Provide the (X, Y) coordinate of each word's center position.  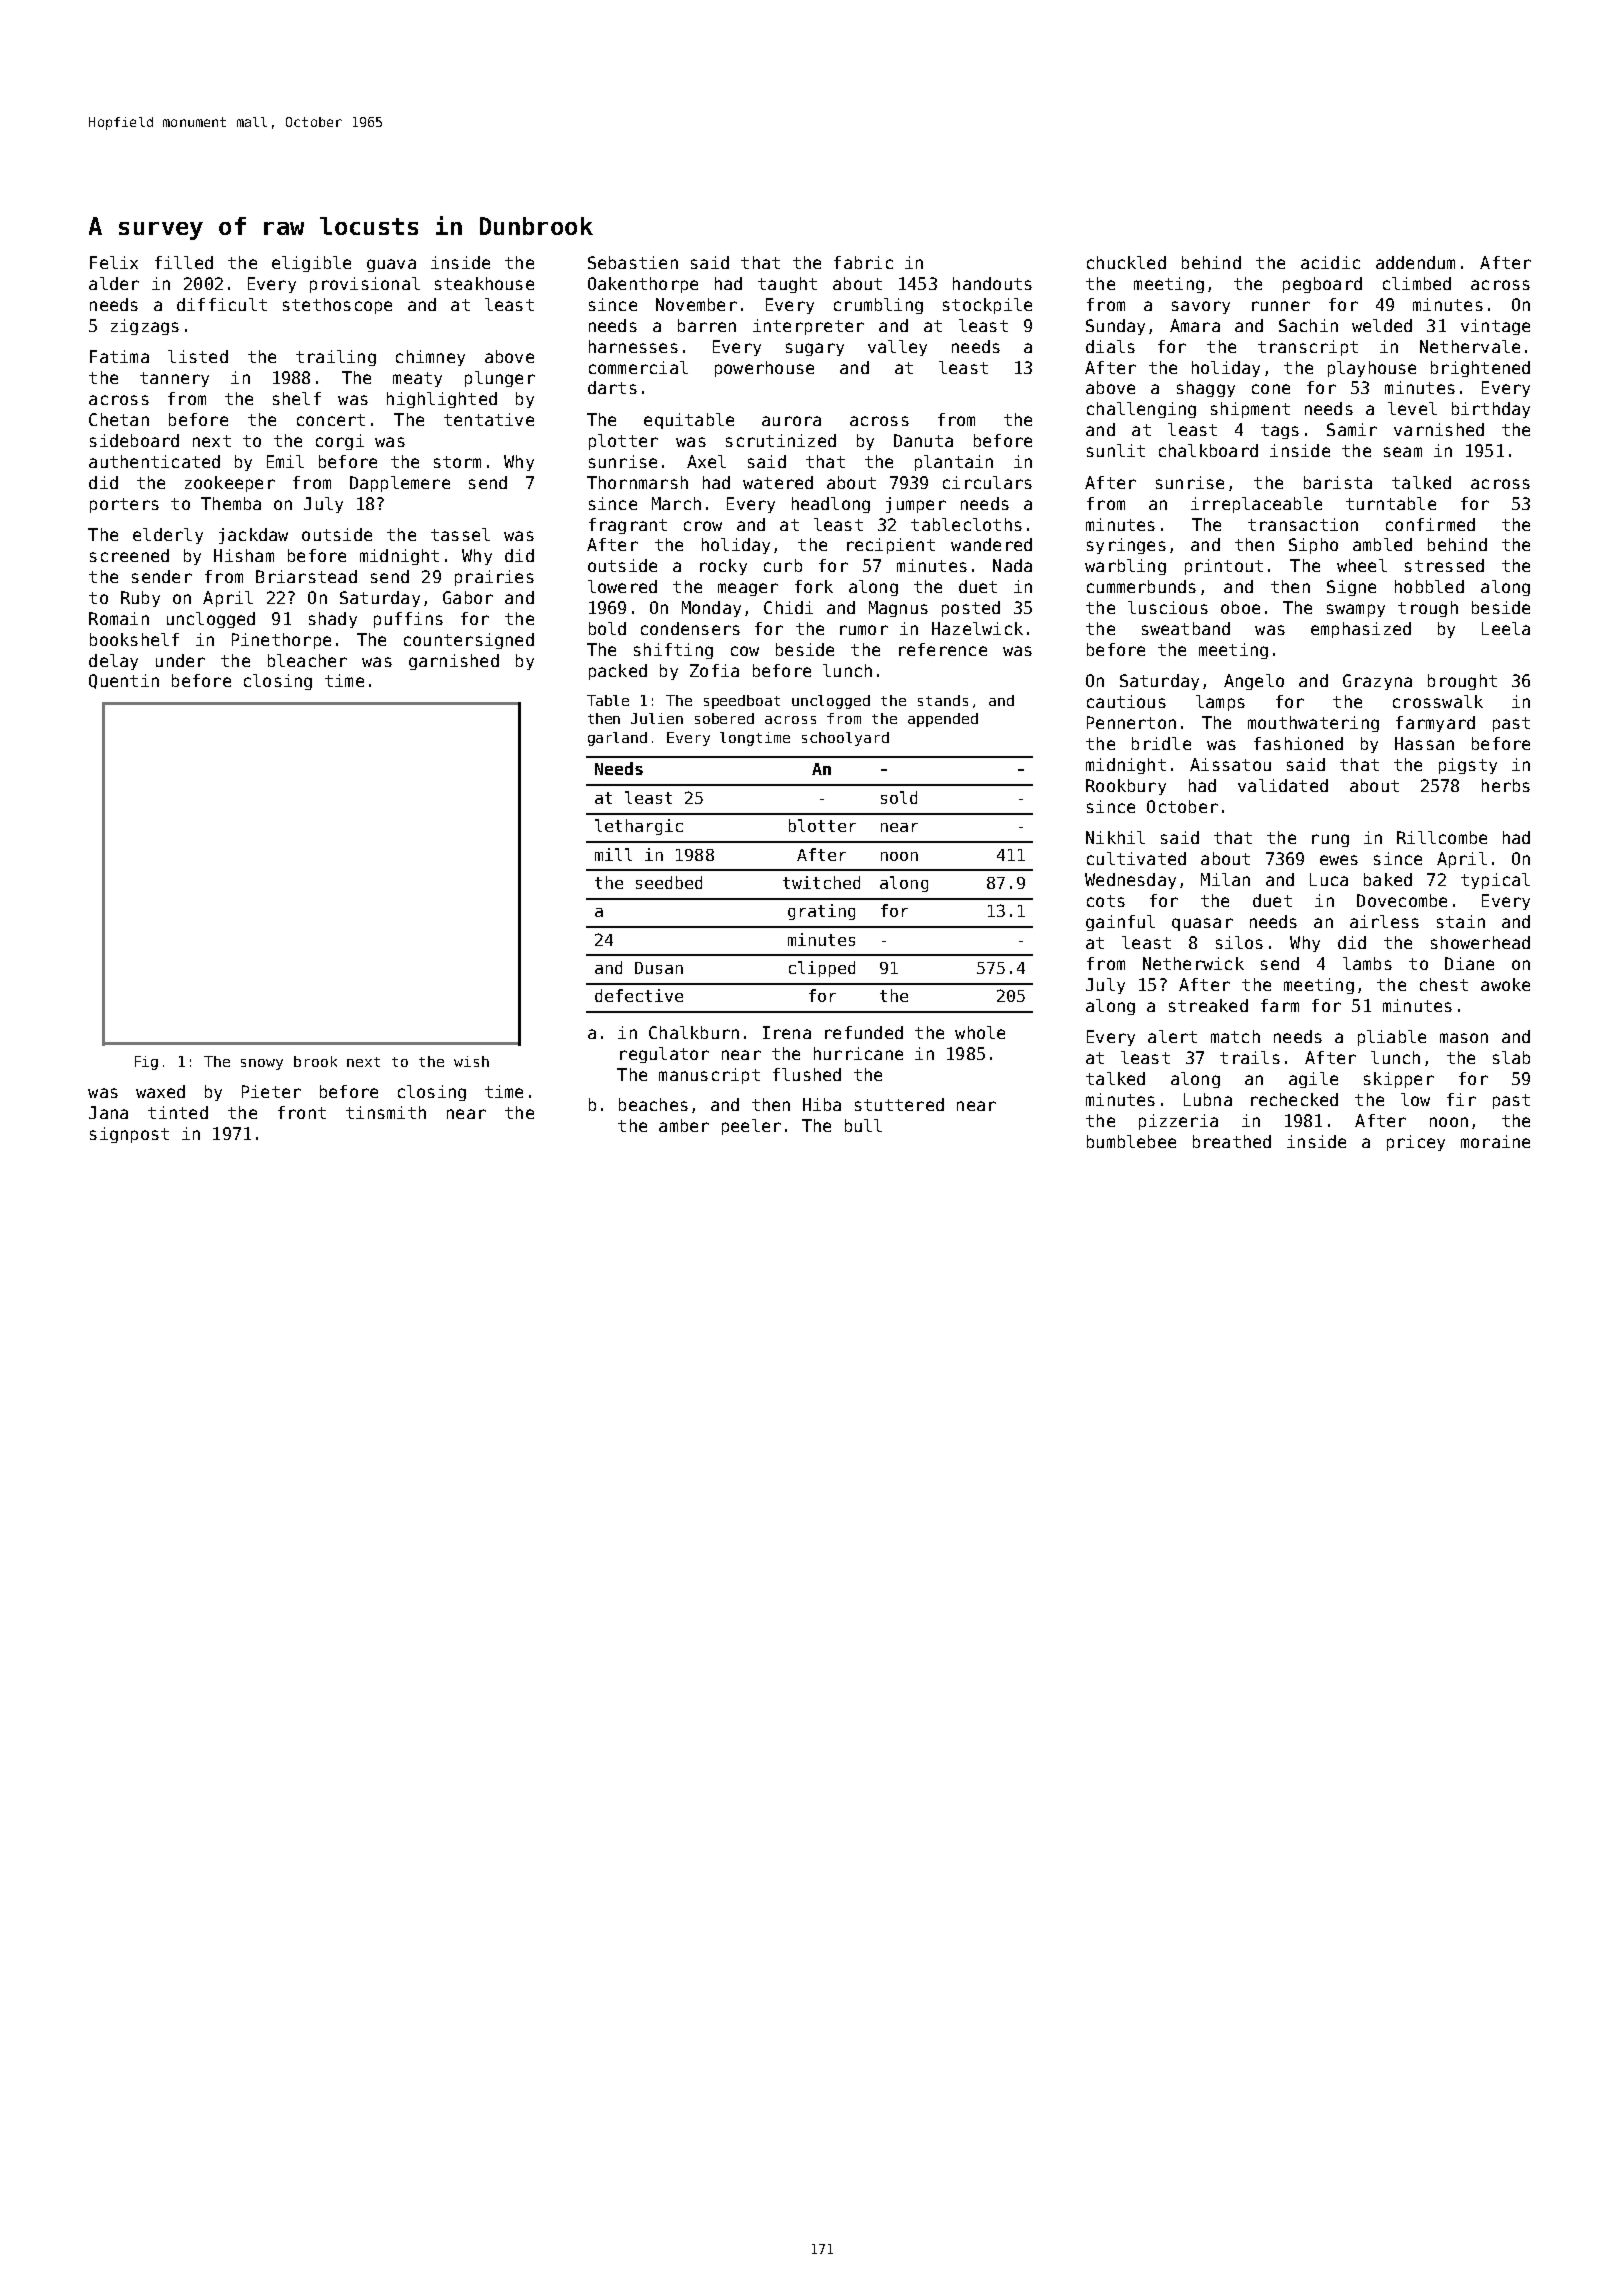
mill (613, 854)
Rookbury (1126, 787)
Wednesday (1130, 881)
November (696, 304)
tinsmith (386, 1112)
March (676, 503)
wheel (1362, 565)
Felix (114, 262)
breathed (1232, 1141)
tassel (460, 534)
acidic (1330, 262)
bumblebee (1131, 1141)
